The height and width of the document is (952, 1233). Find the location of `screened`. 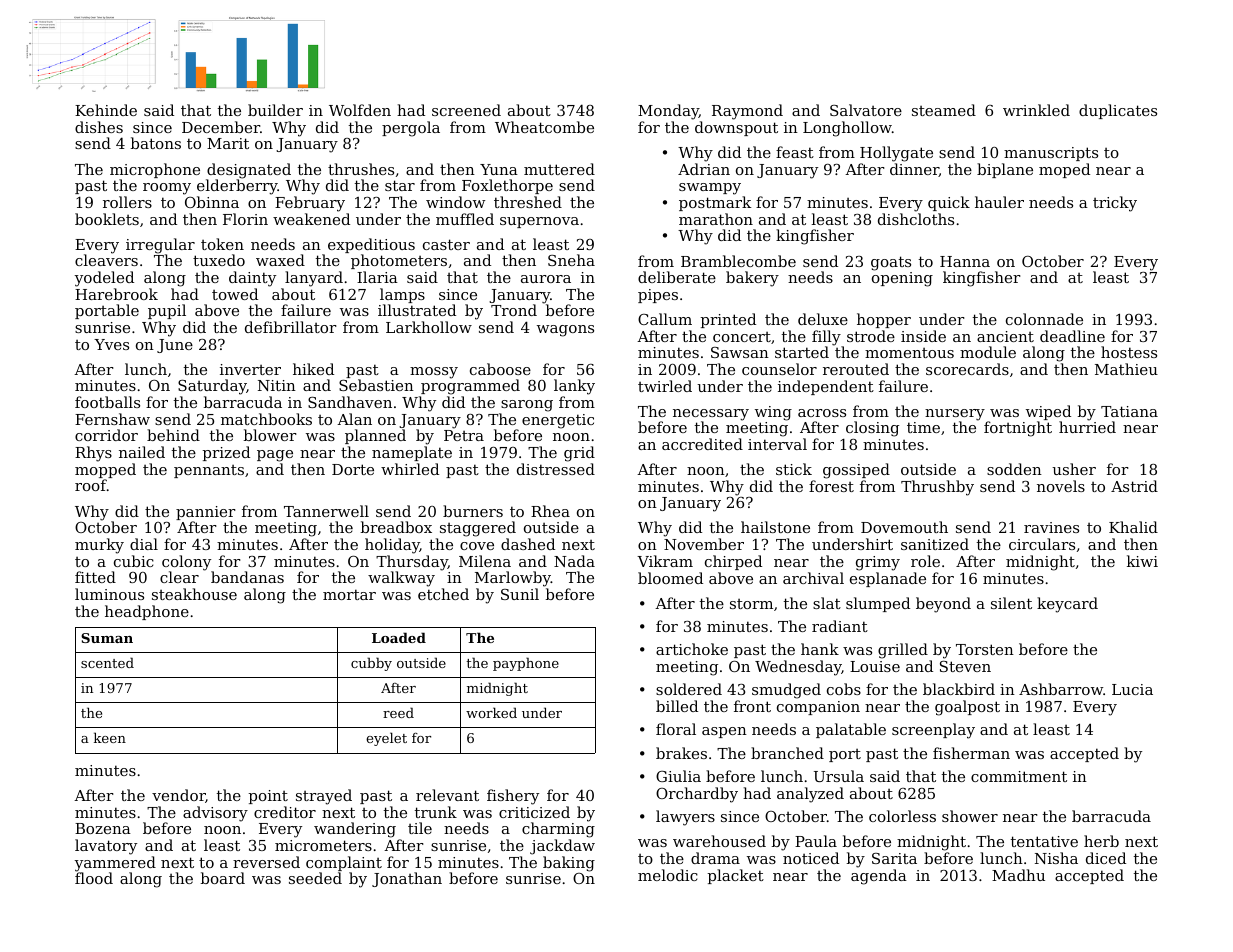

screened is located at coordinates (466, 110).
